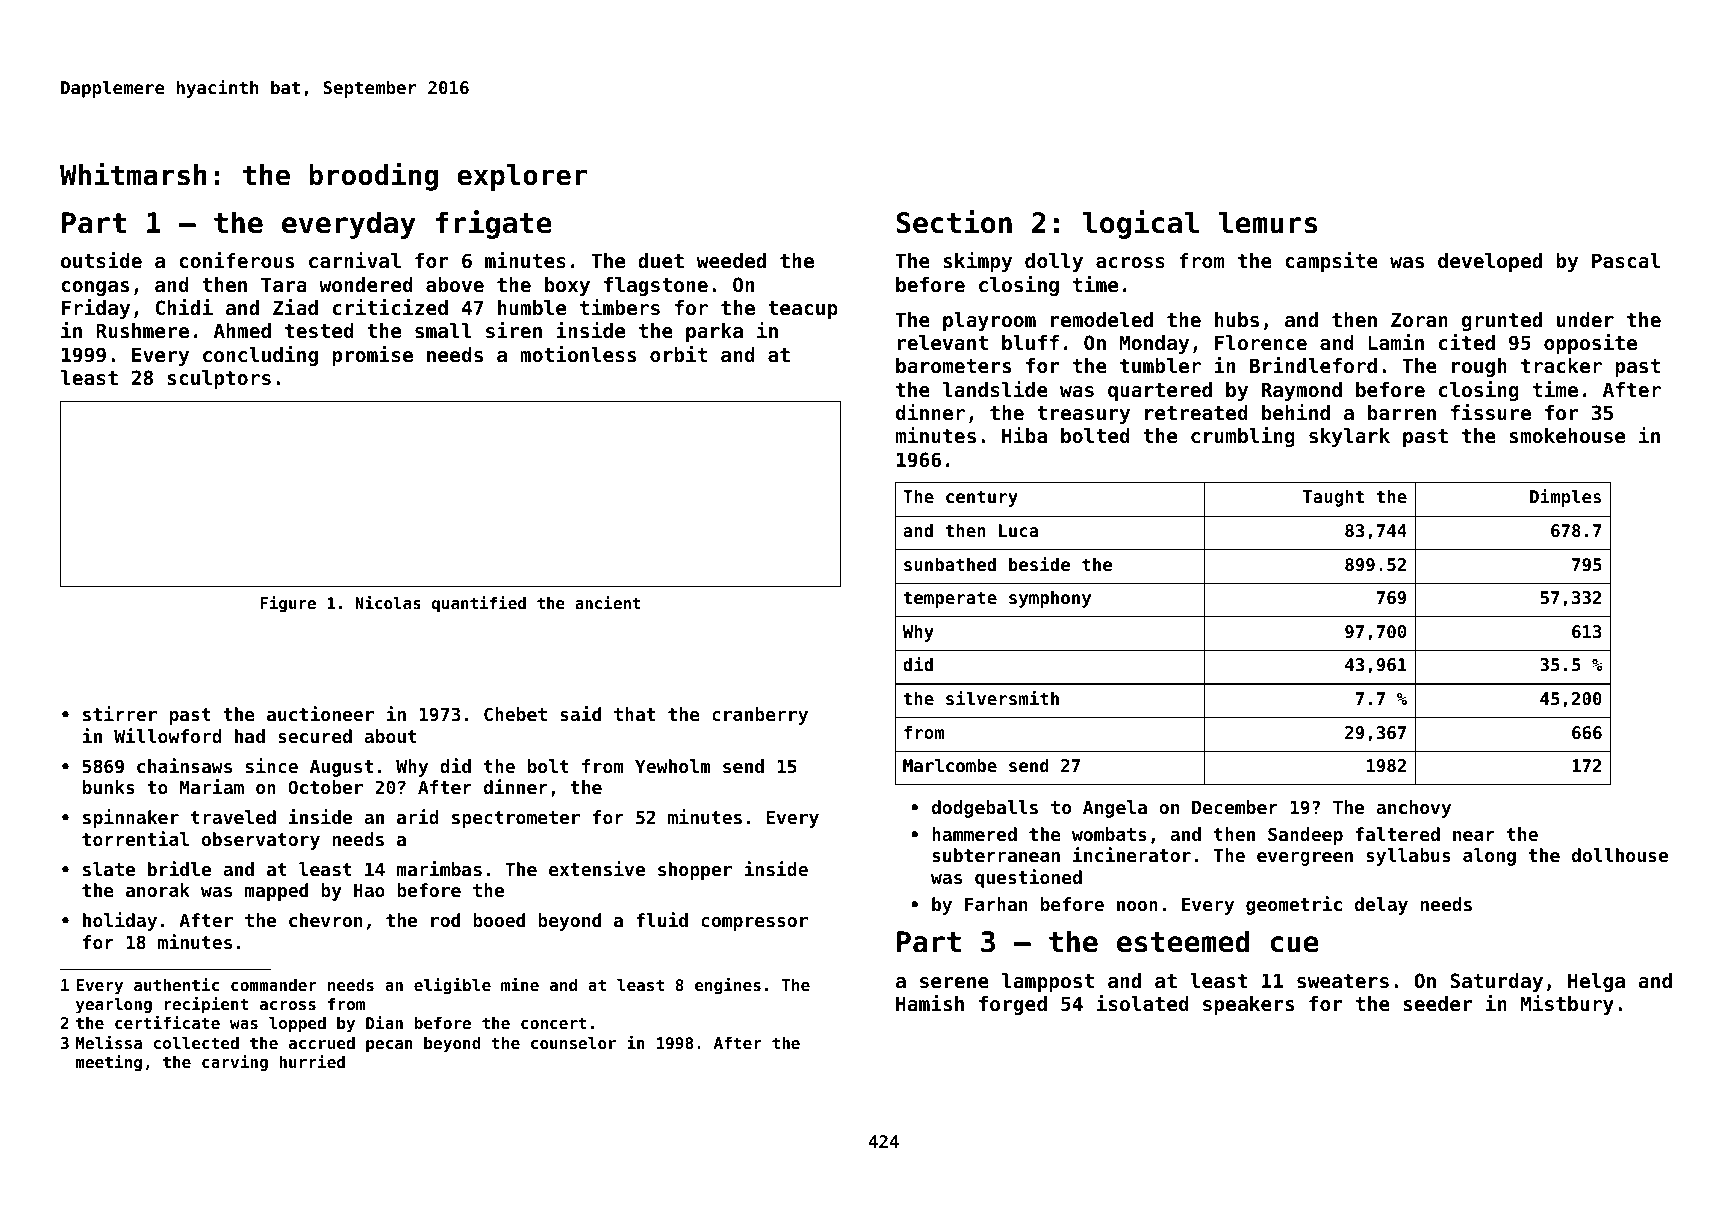  I want to click on accrued, so click(322, 1043).
